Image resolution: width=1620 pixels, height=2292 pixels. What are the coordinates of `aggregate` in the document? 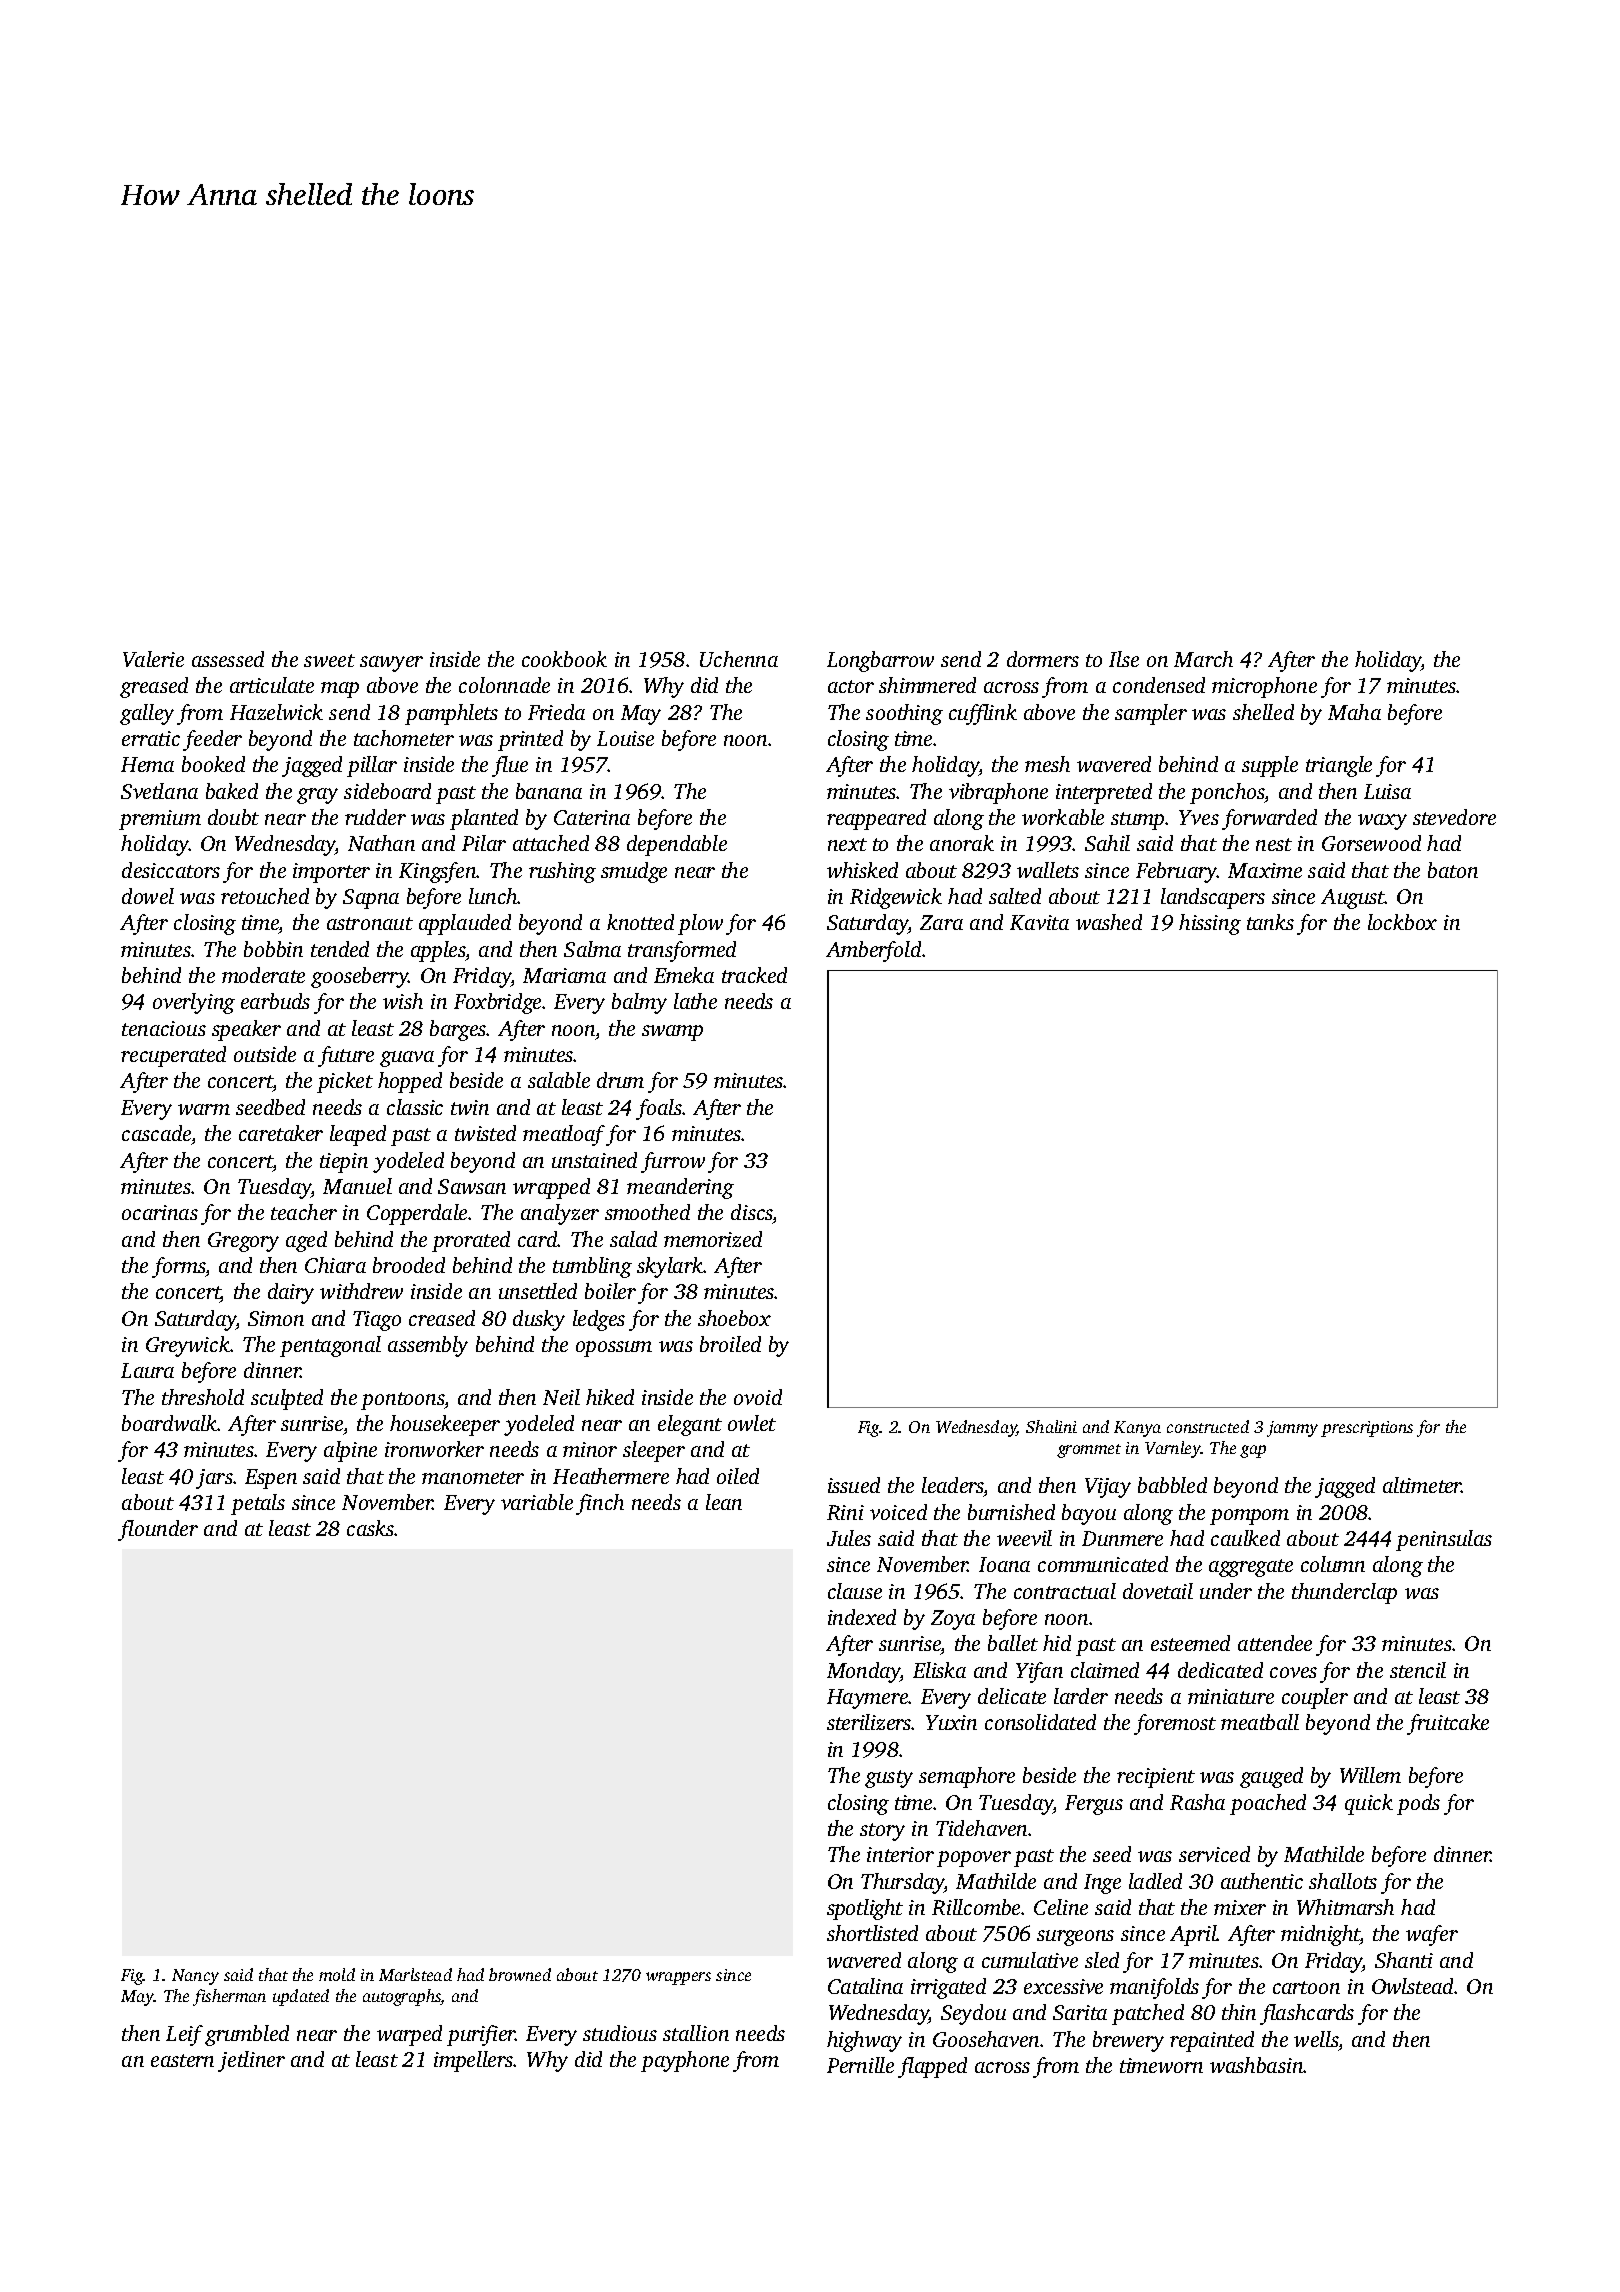 It's located at (1251, 1568).
